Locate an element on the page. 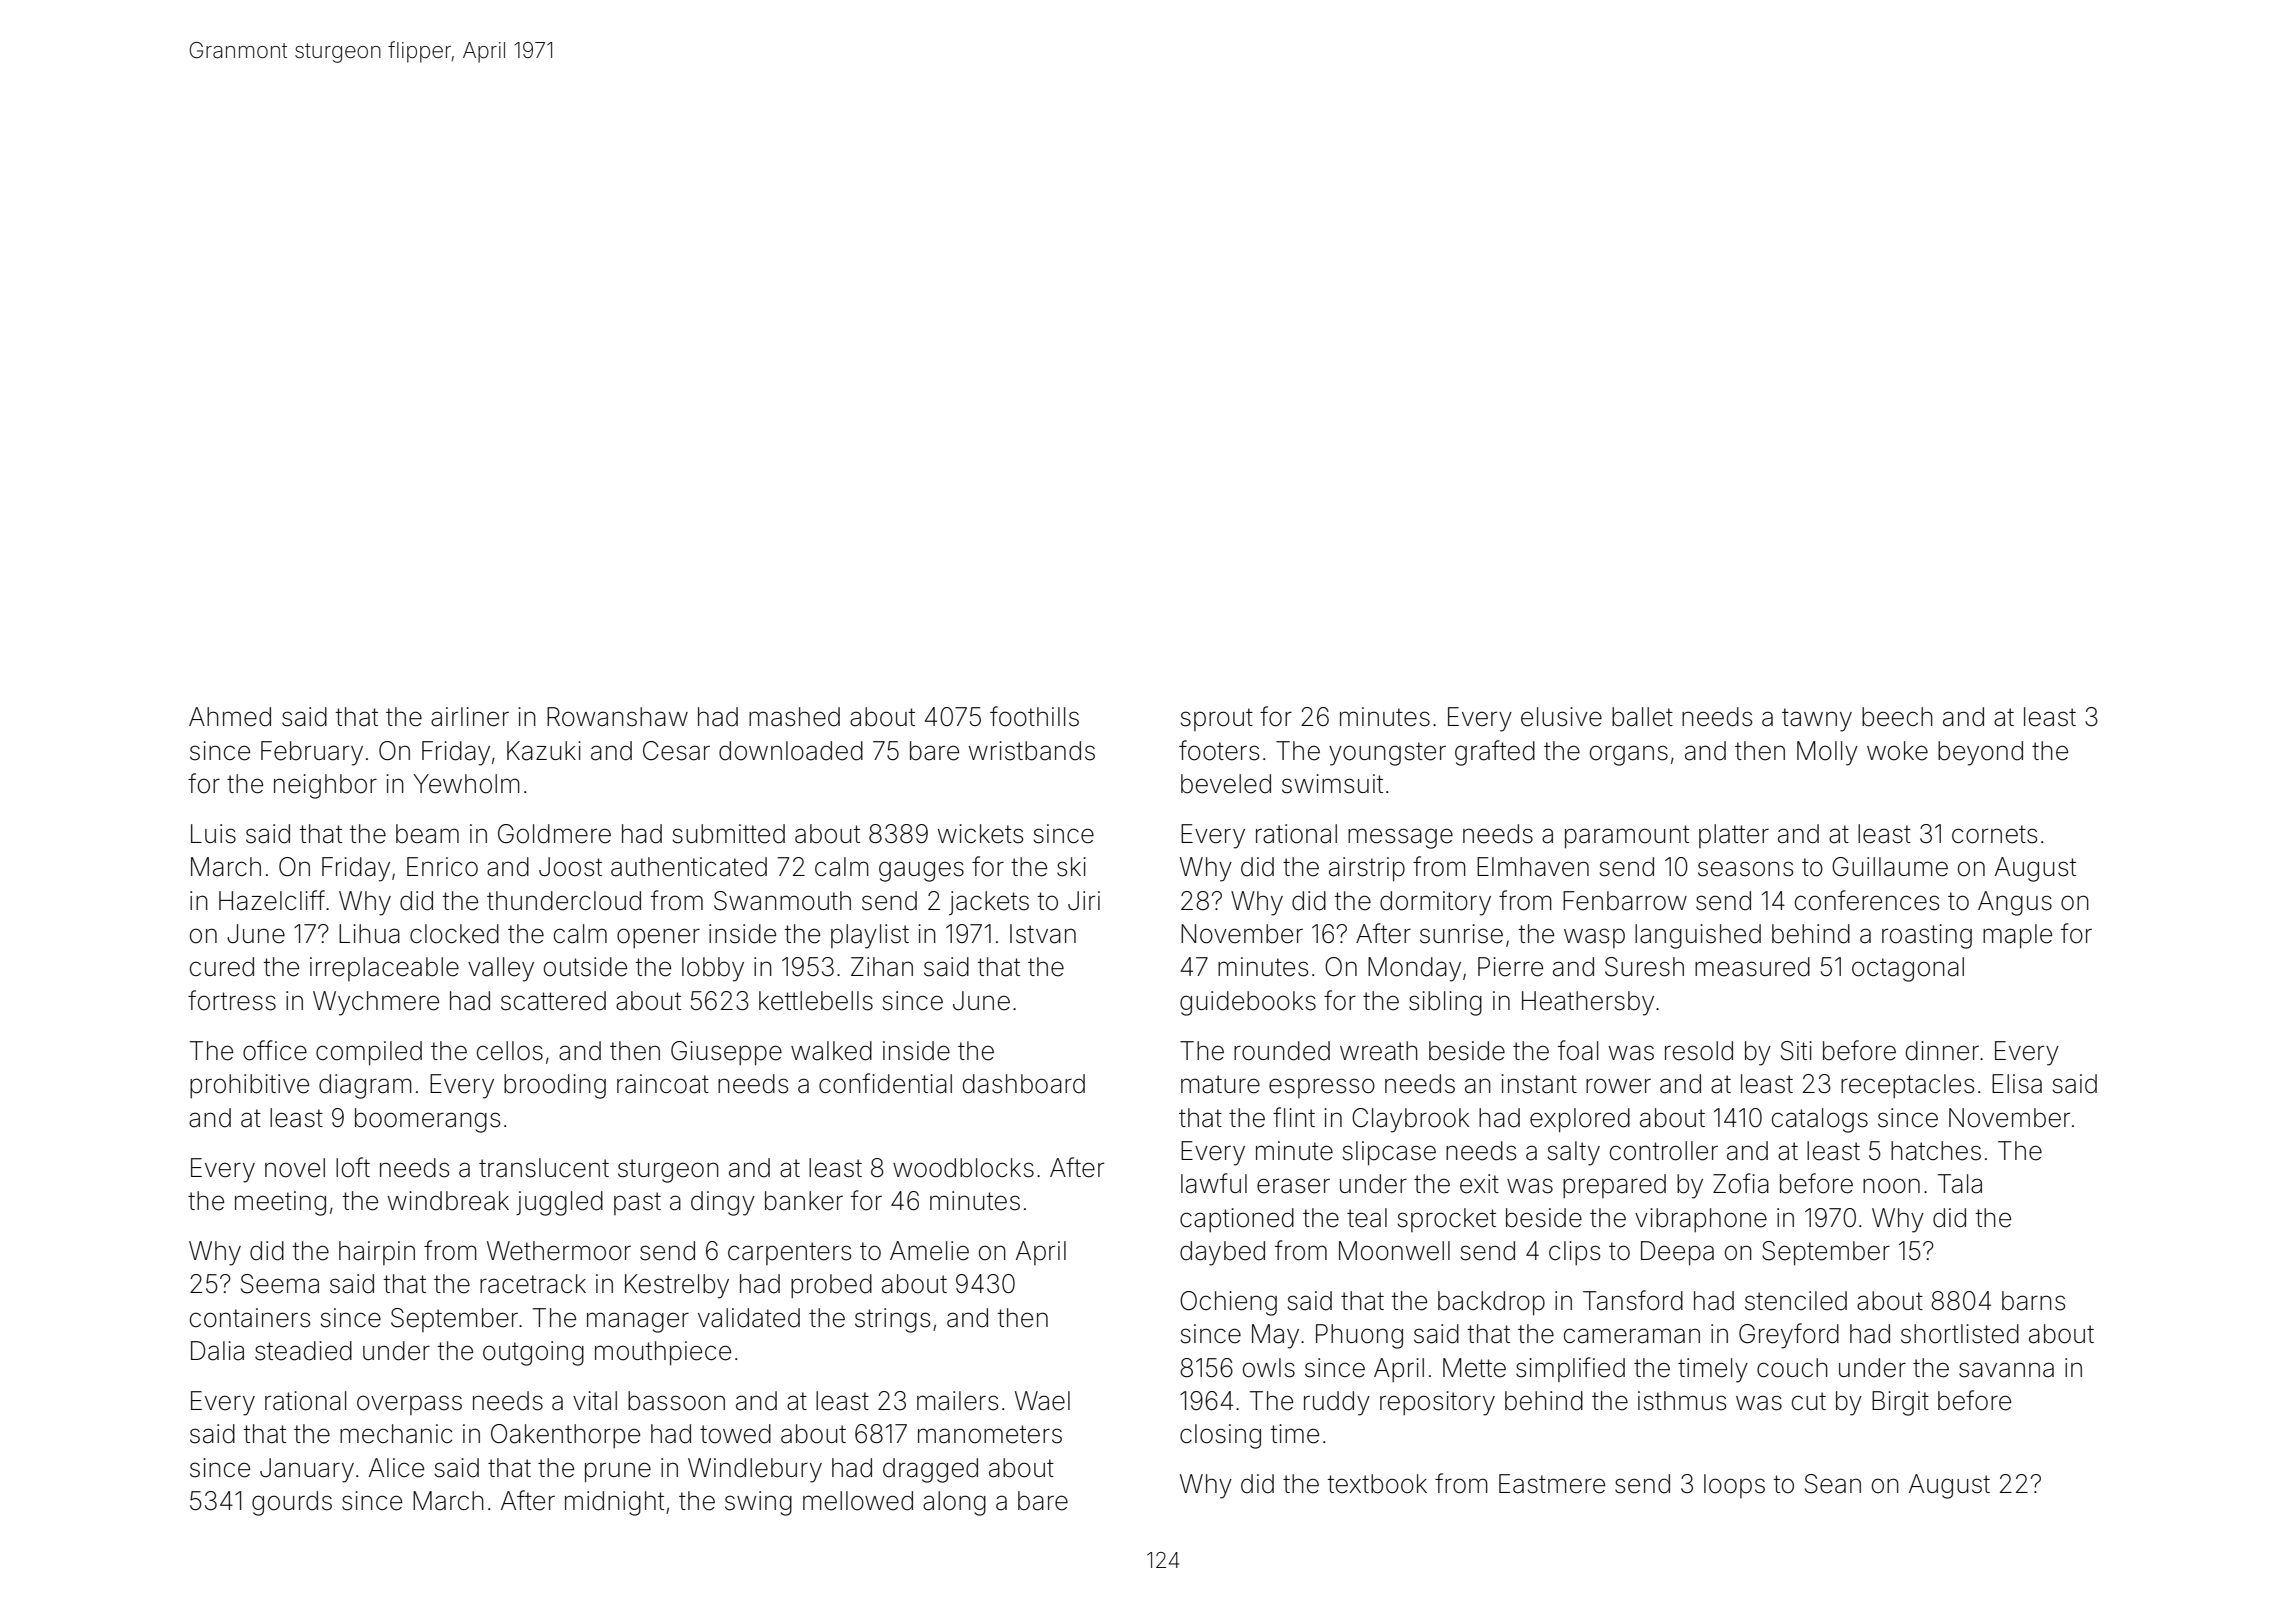 This document has height=1620, width=2292. barns is located at coordinates (2033, 1301).
